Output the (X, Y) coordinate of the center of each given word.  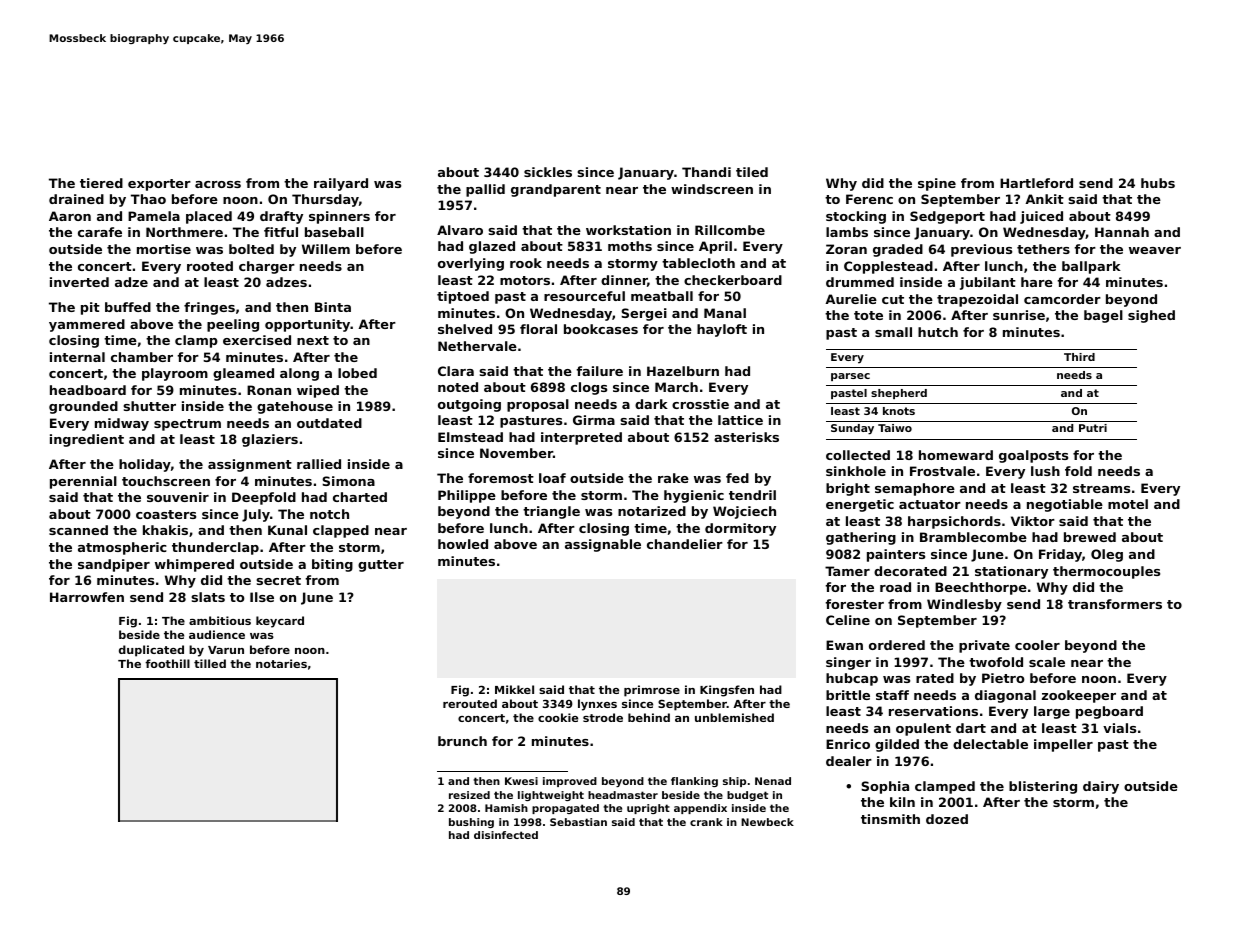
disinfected (506, 835)
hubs (1158, 183)
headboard (88, 390)
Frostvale (942, 471)
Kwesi (521, 781)
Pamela (154, 216)
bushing (471, 823)
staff (892, 695)
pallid (485, 190)
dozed (947, 819)
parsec (850, 377)
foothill (167, 663)
